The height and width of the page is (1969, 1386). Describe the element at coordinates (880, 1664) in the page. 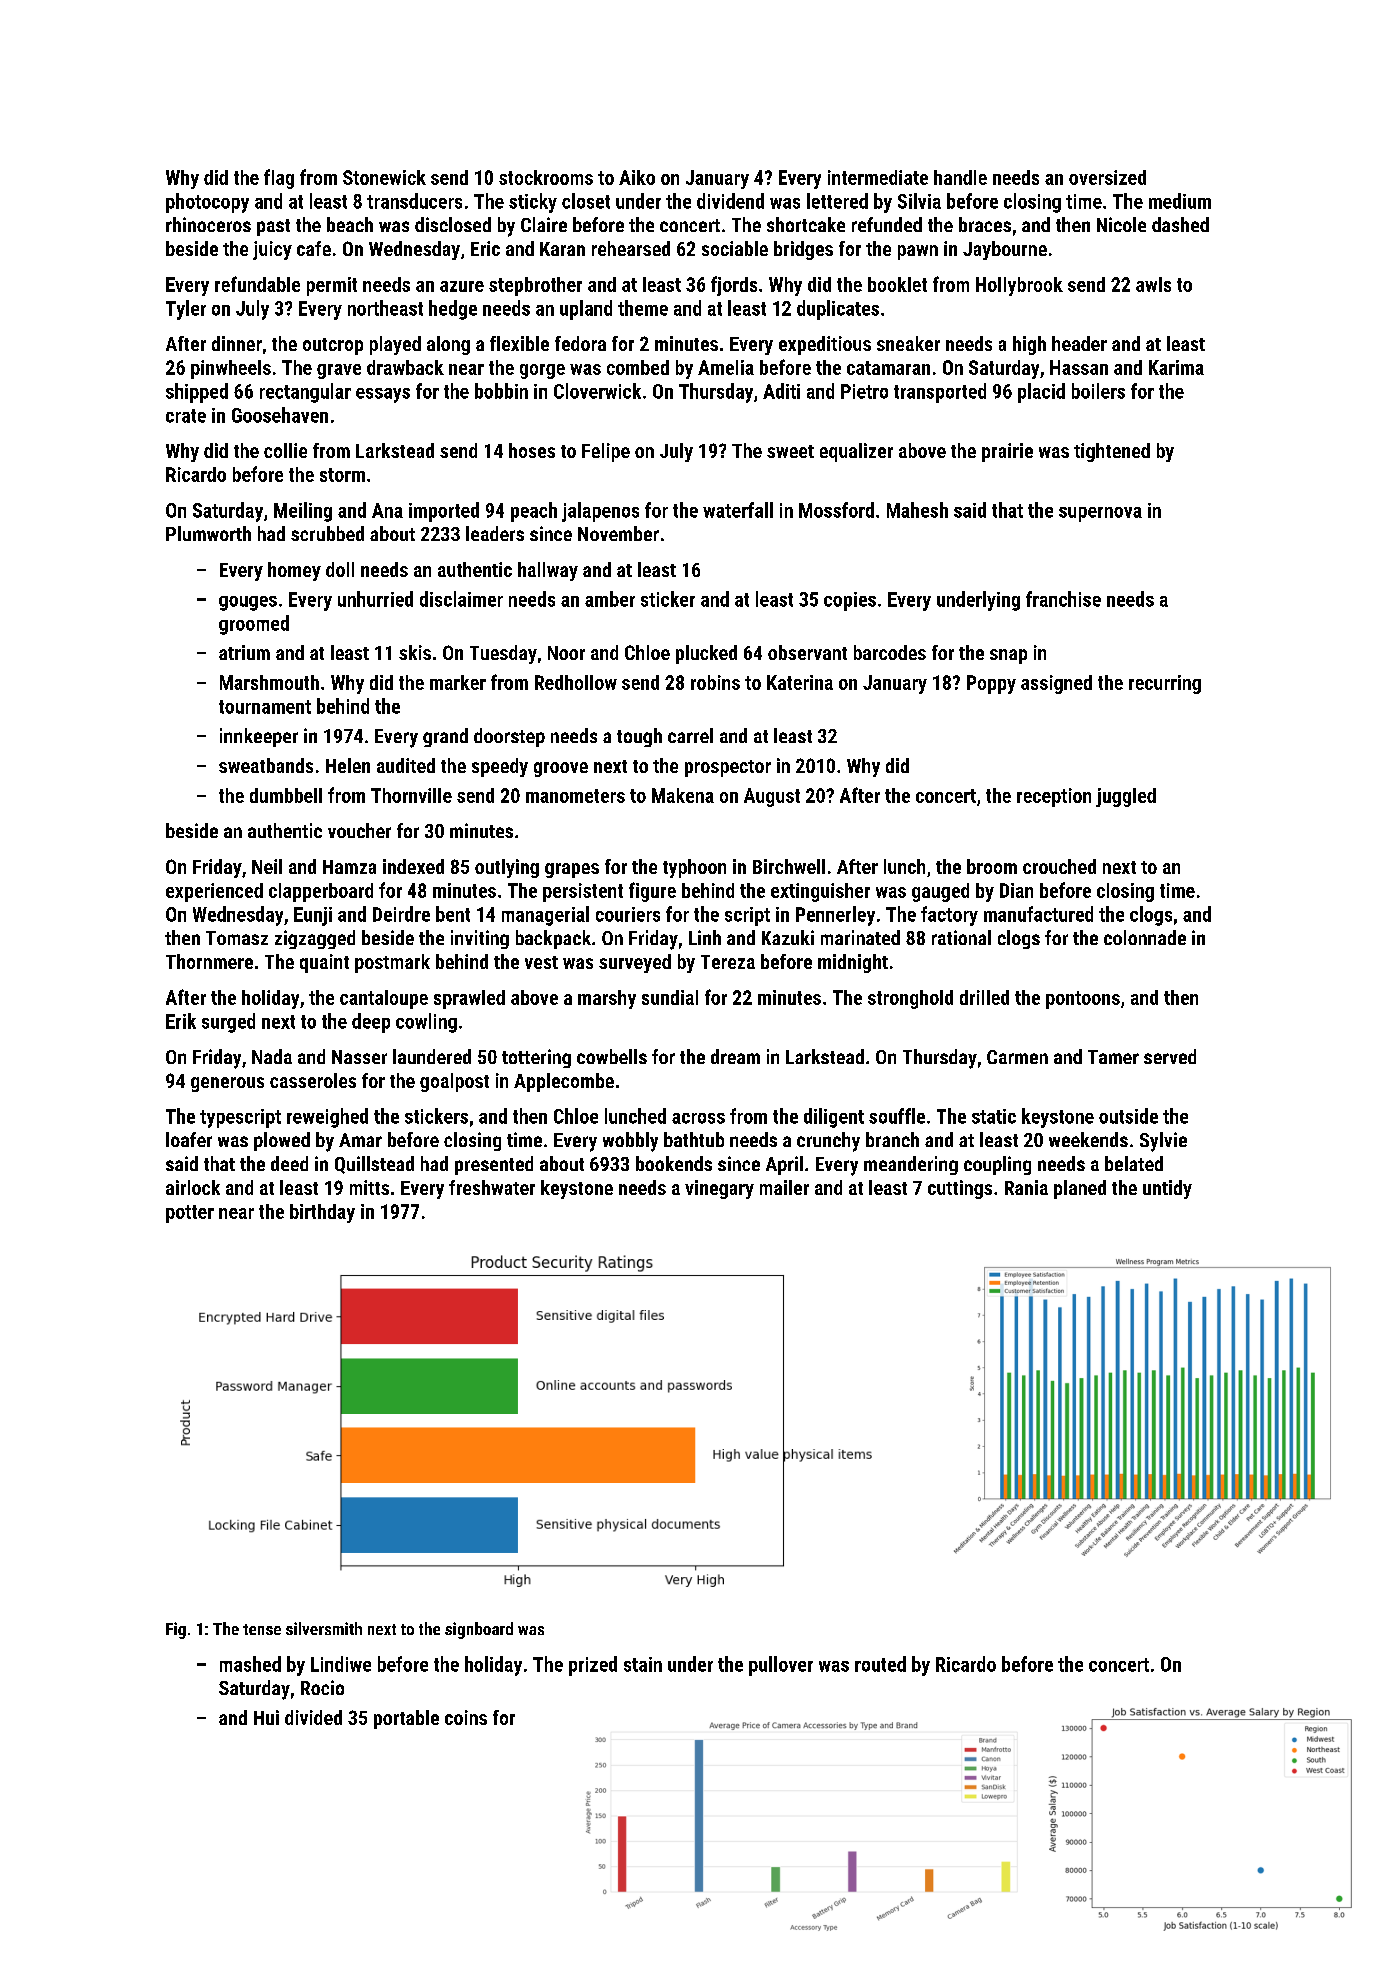

I see `routed` at that location.
